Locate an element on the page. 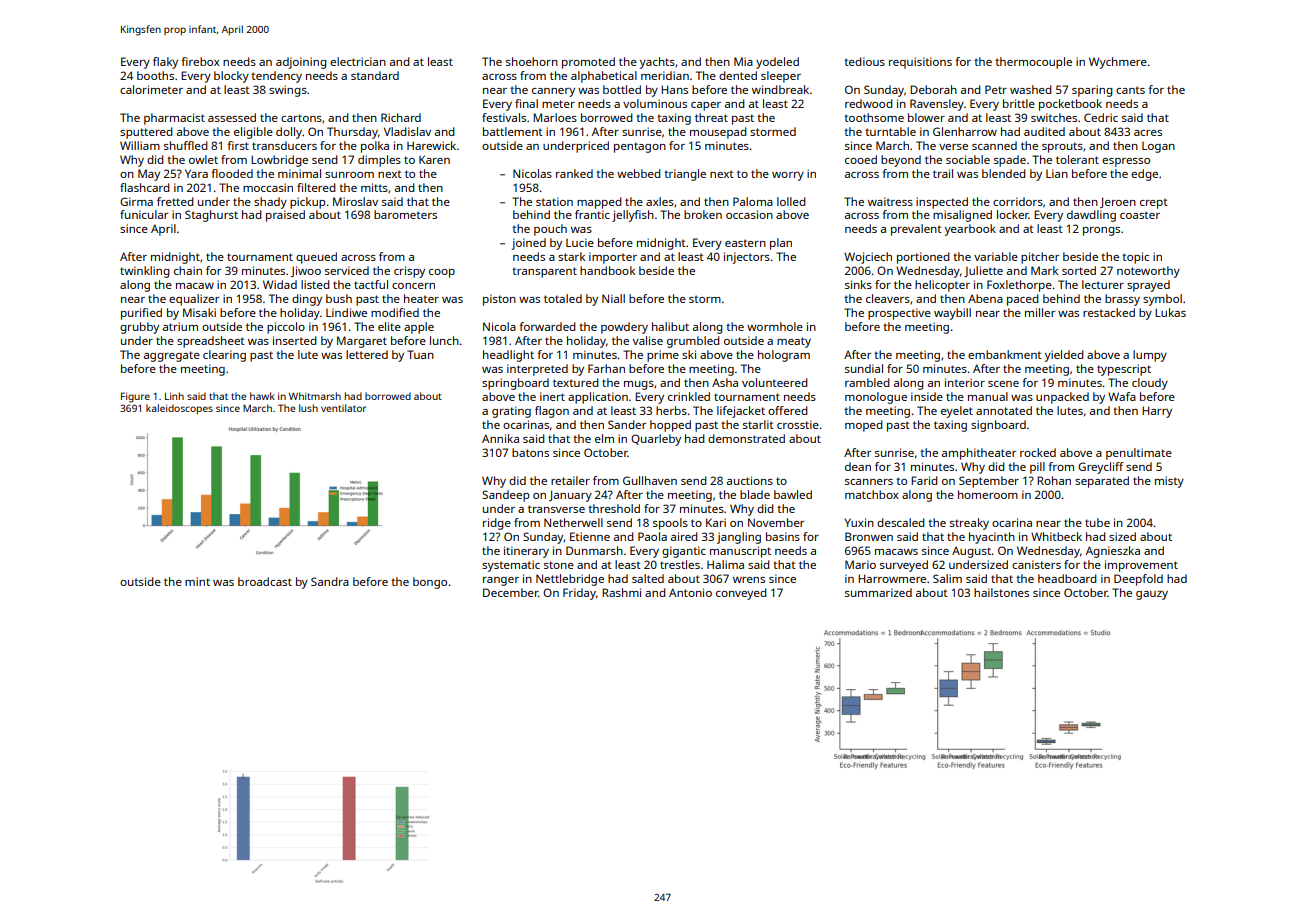  forwarded is located at coordinates (547, 326).
